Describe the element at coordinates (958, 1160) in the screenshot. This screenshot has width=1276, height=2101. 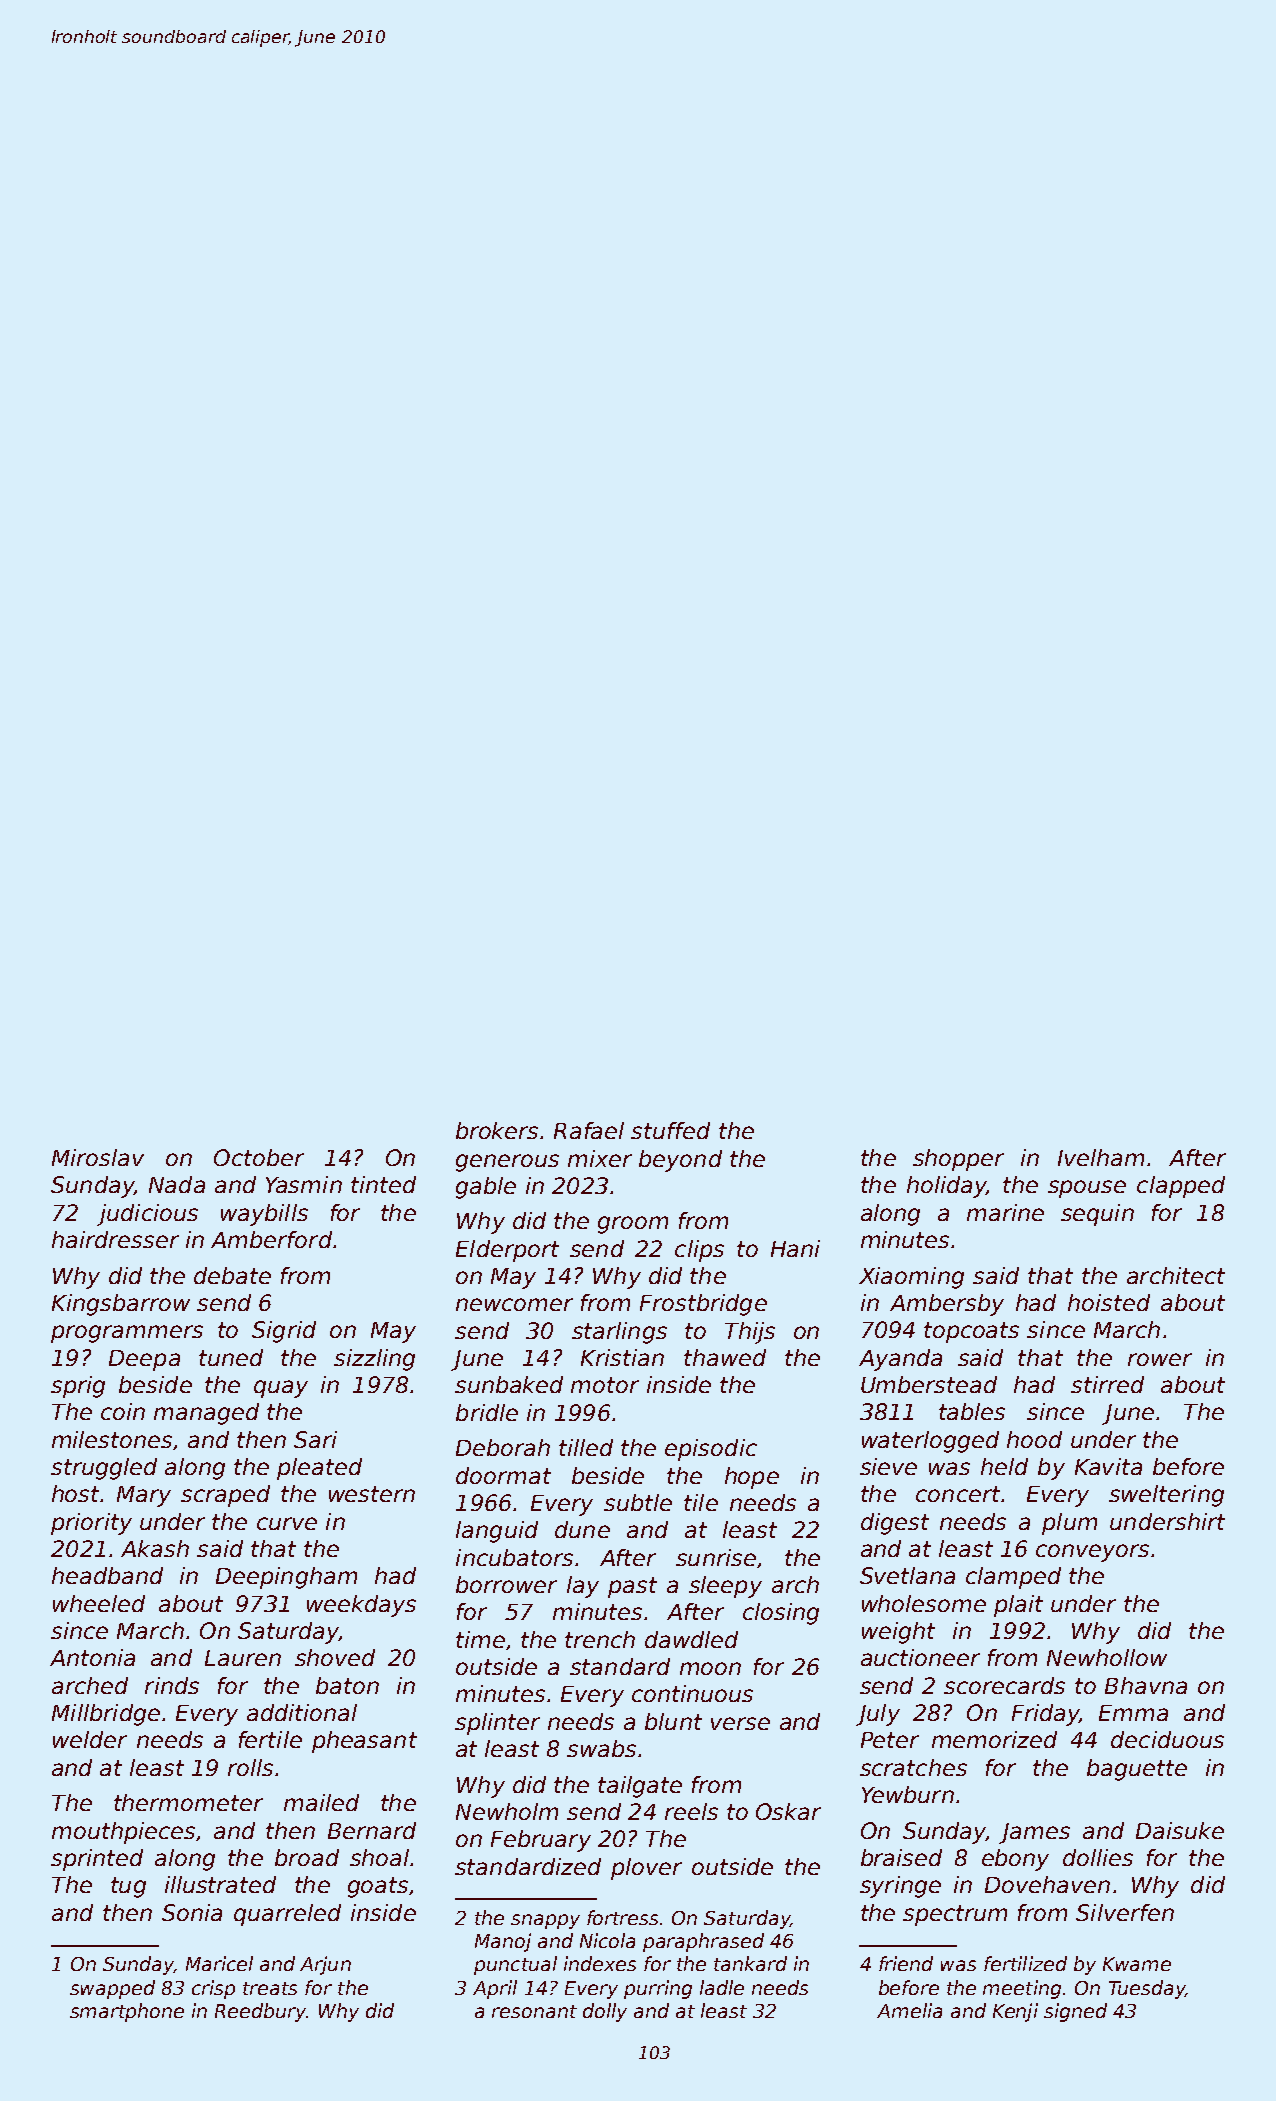
I see `shopper` at that location.
